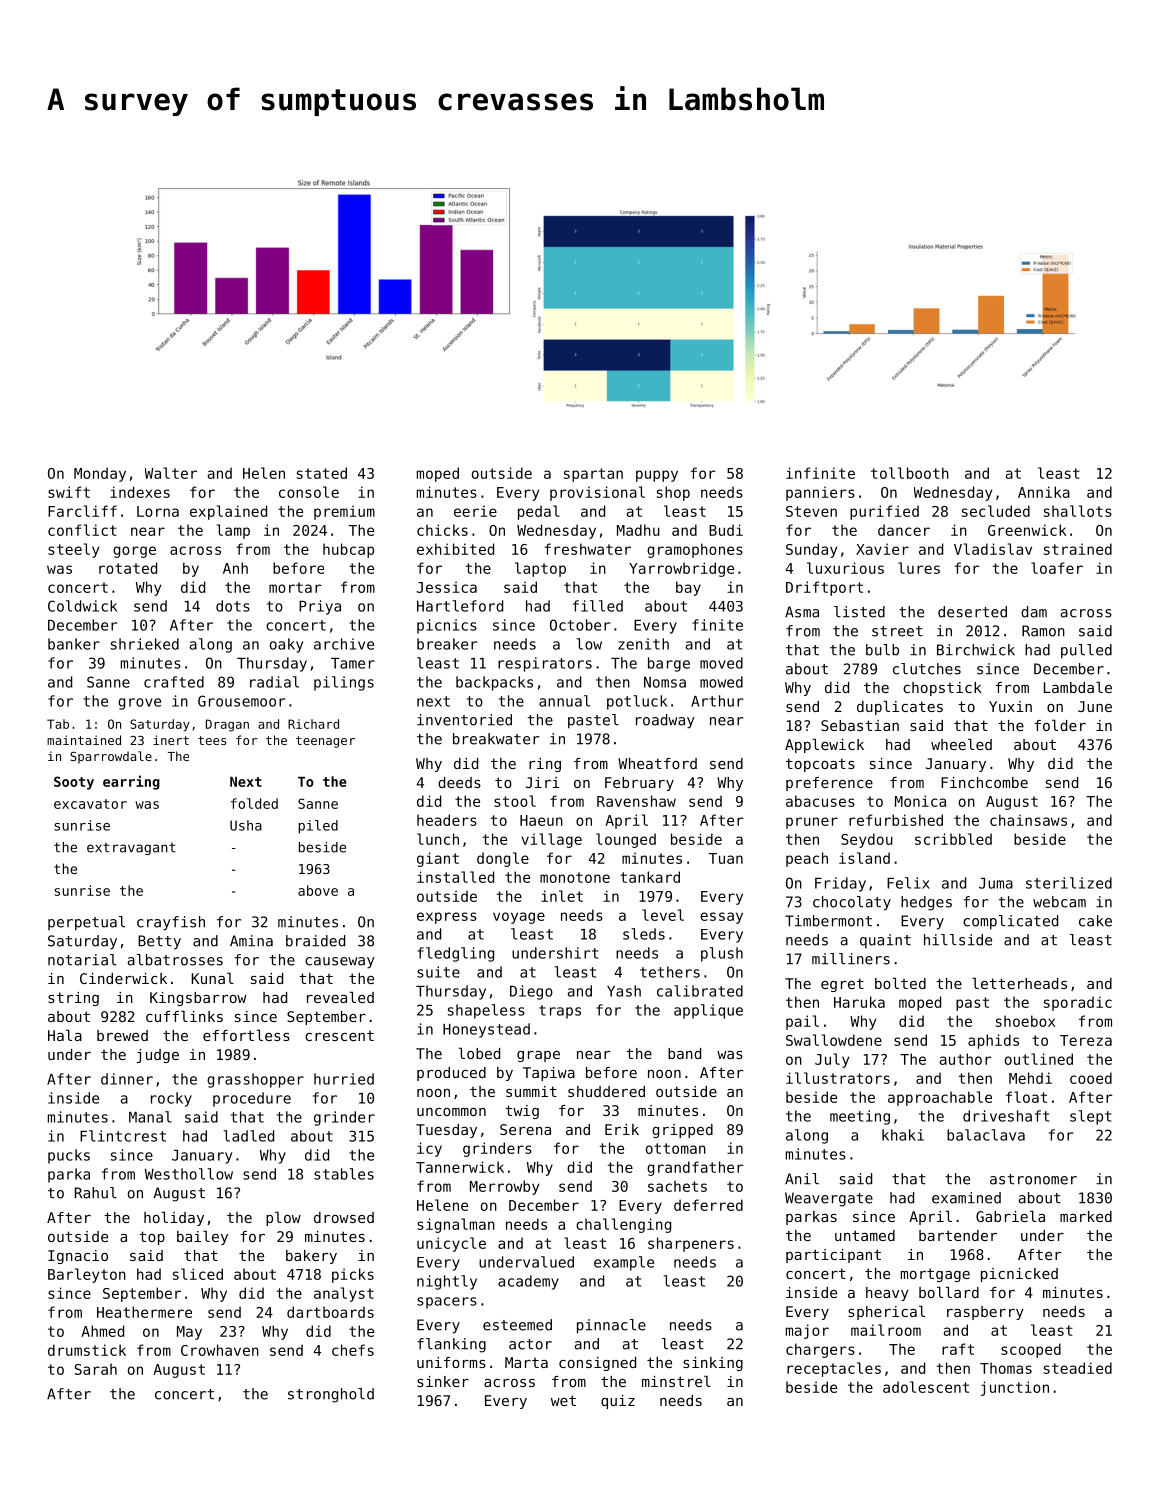 The width and height of the screenshot is (1160, 1502). Describe the element at coordinates (515, 801) in the screenshot. I see `stool` at that location.
